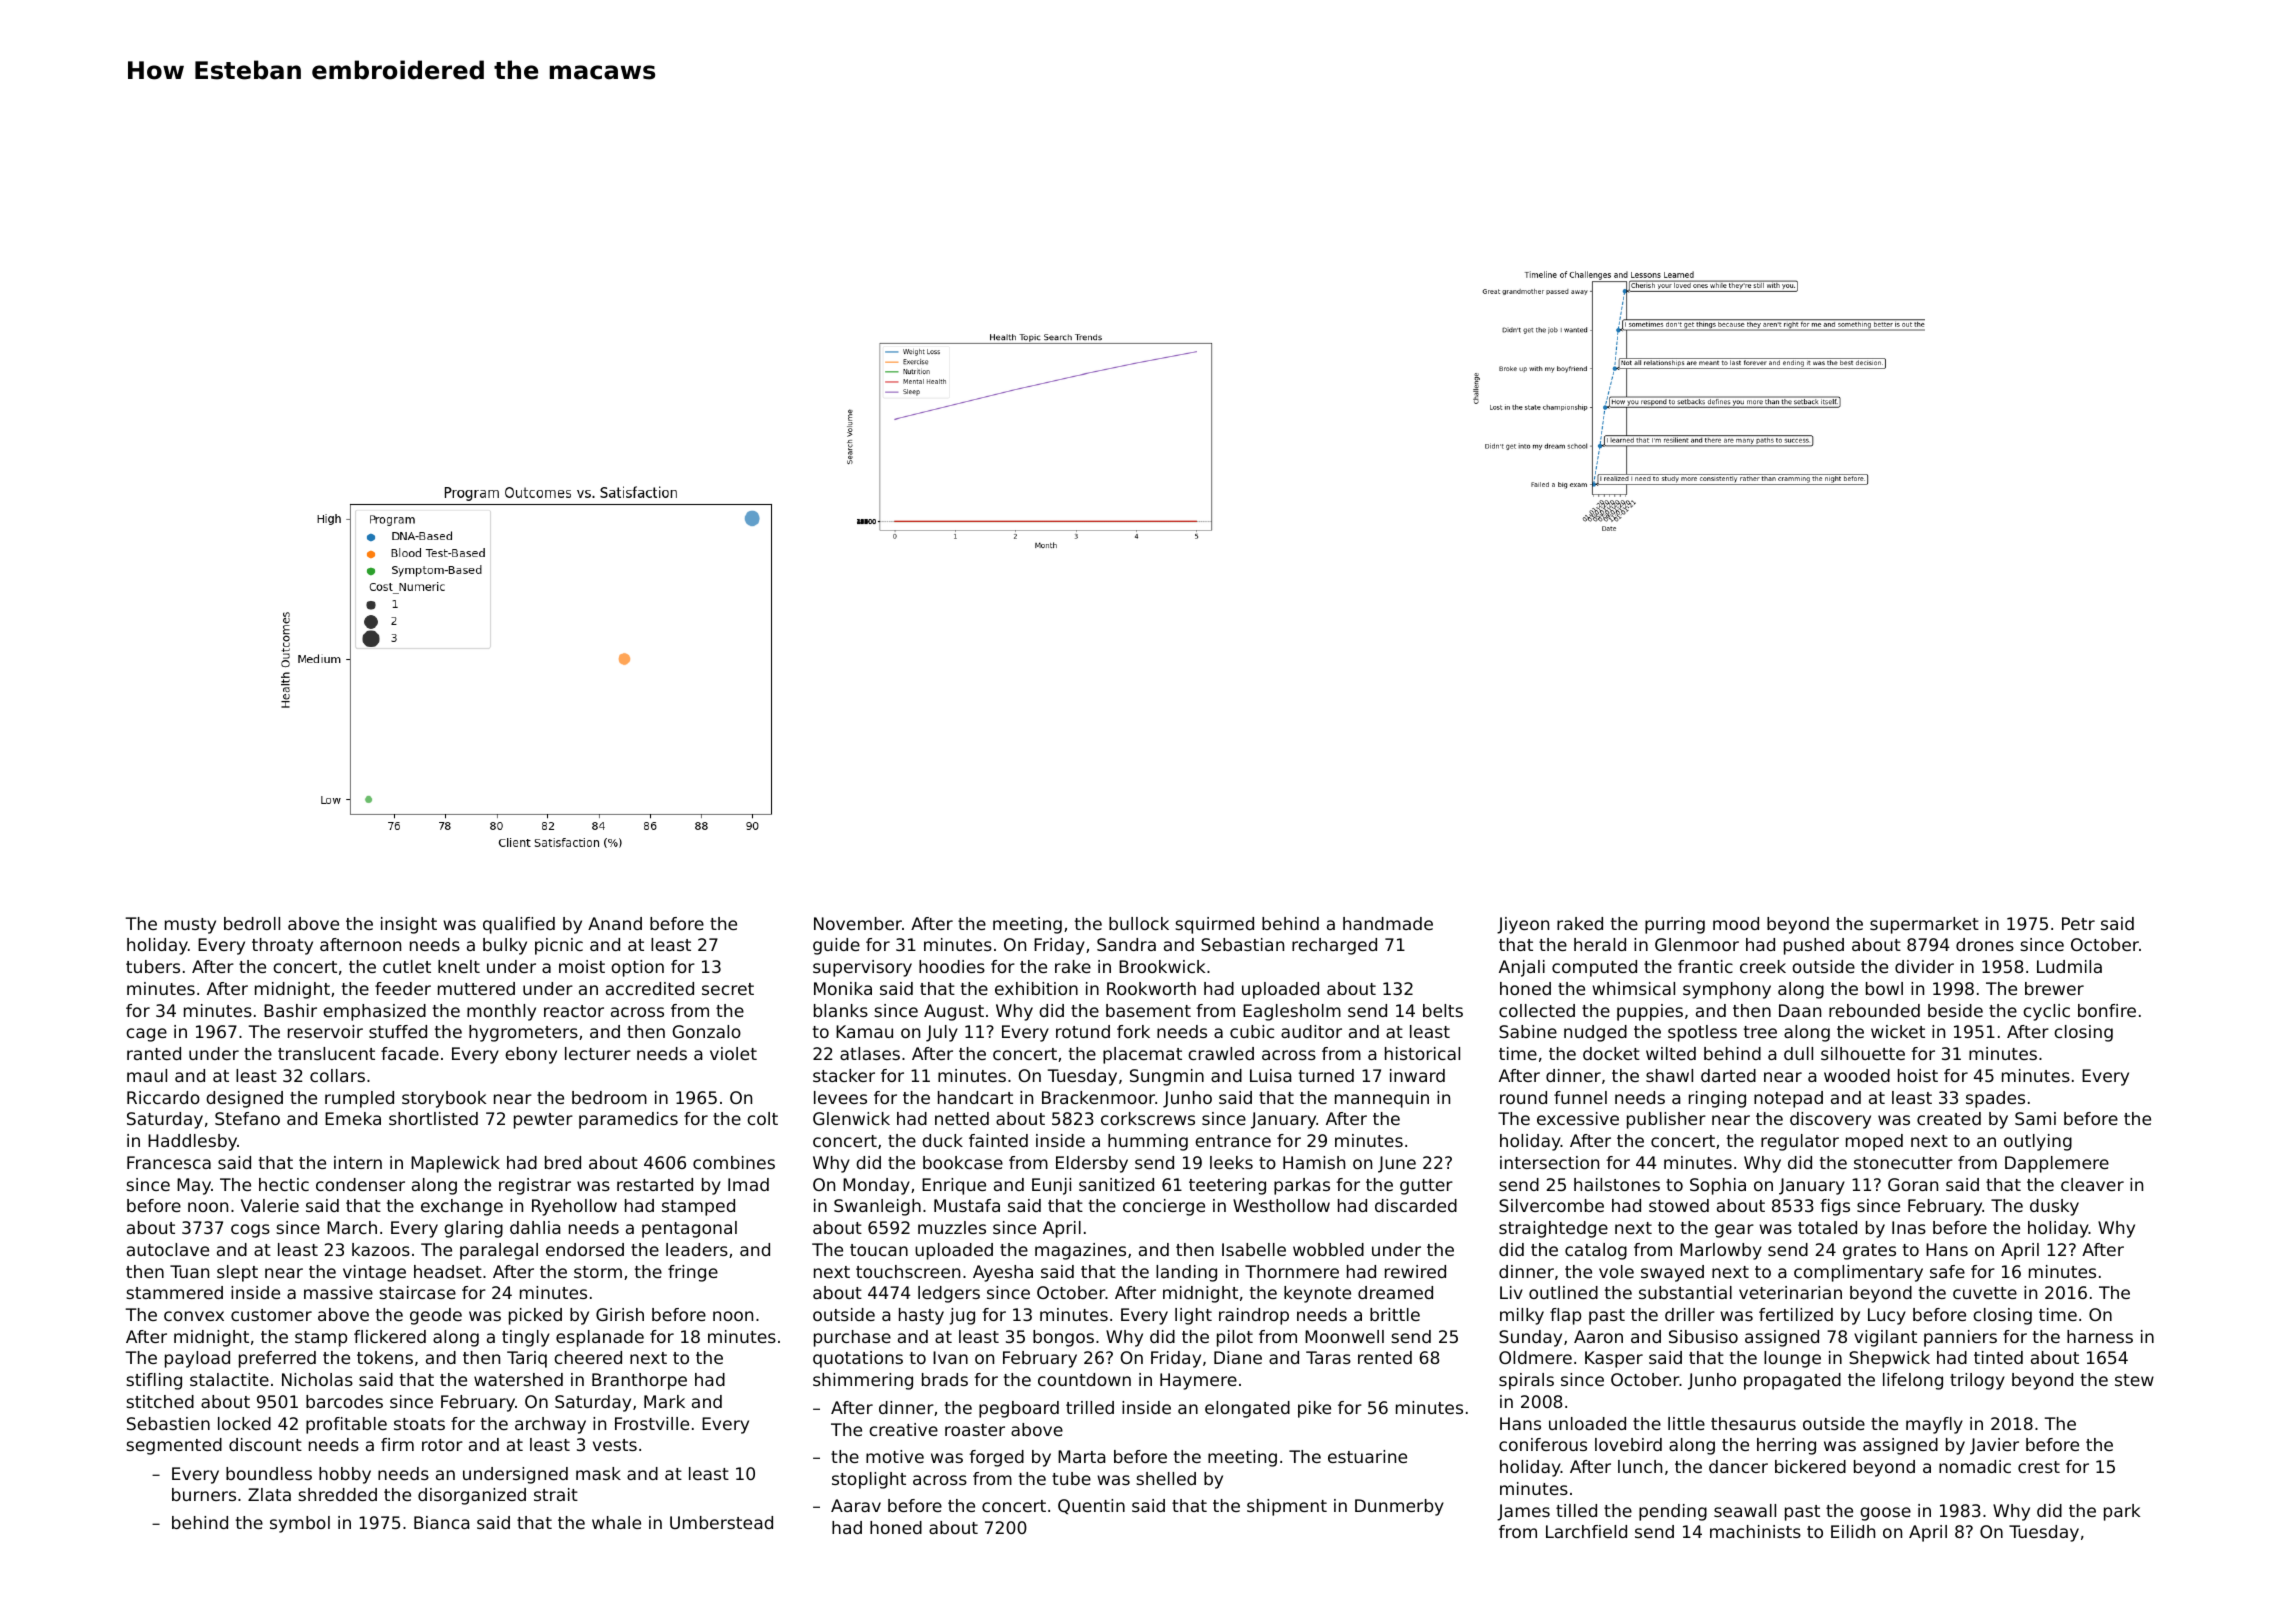 The width and height of the screenshot is (2282, 1614). I want to click on shelled, so click(1166, 1478).
